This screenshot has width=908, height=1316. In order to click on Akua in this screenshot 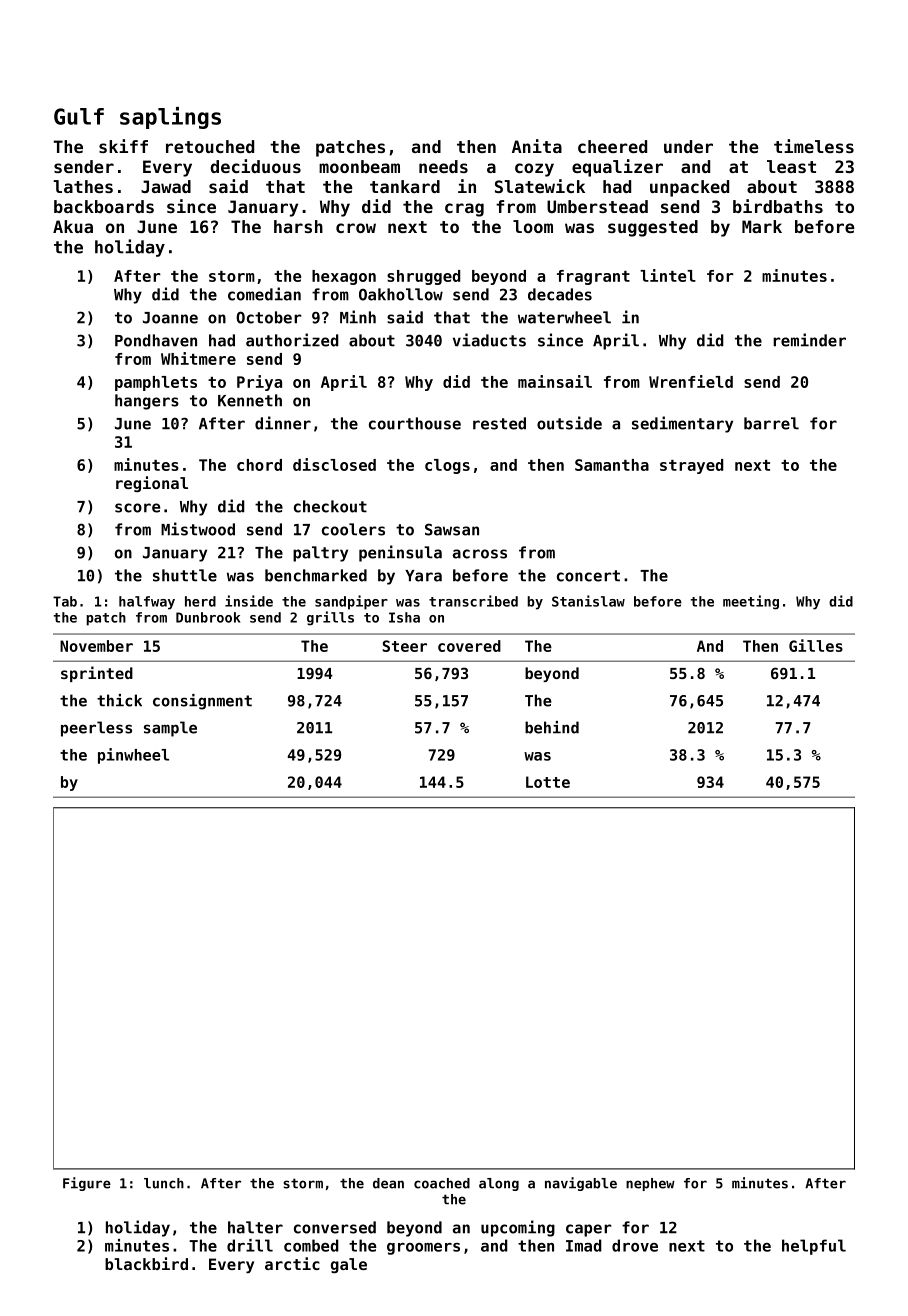, I will do `click(73, 226)`.
